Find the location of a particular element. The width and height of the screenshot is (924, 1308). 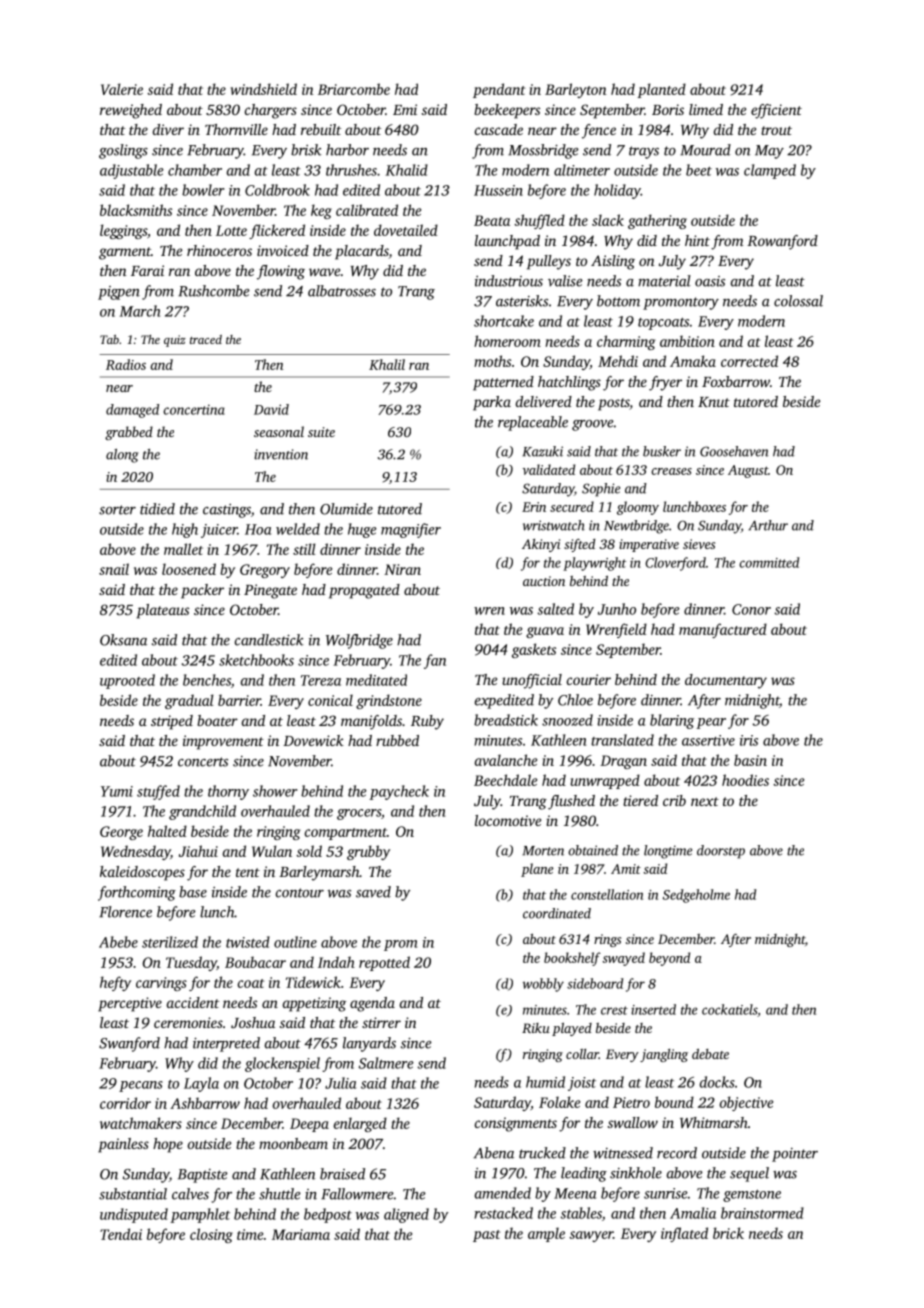

adjustable is located at coordinates (131, 171).
